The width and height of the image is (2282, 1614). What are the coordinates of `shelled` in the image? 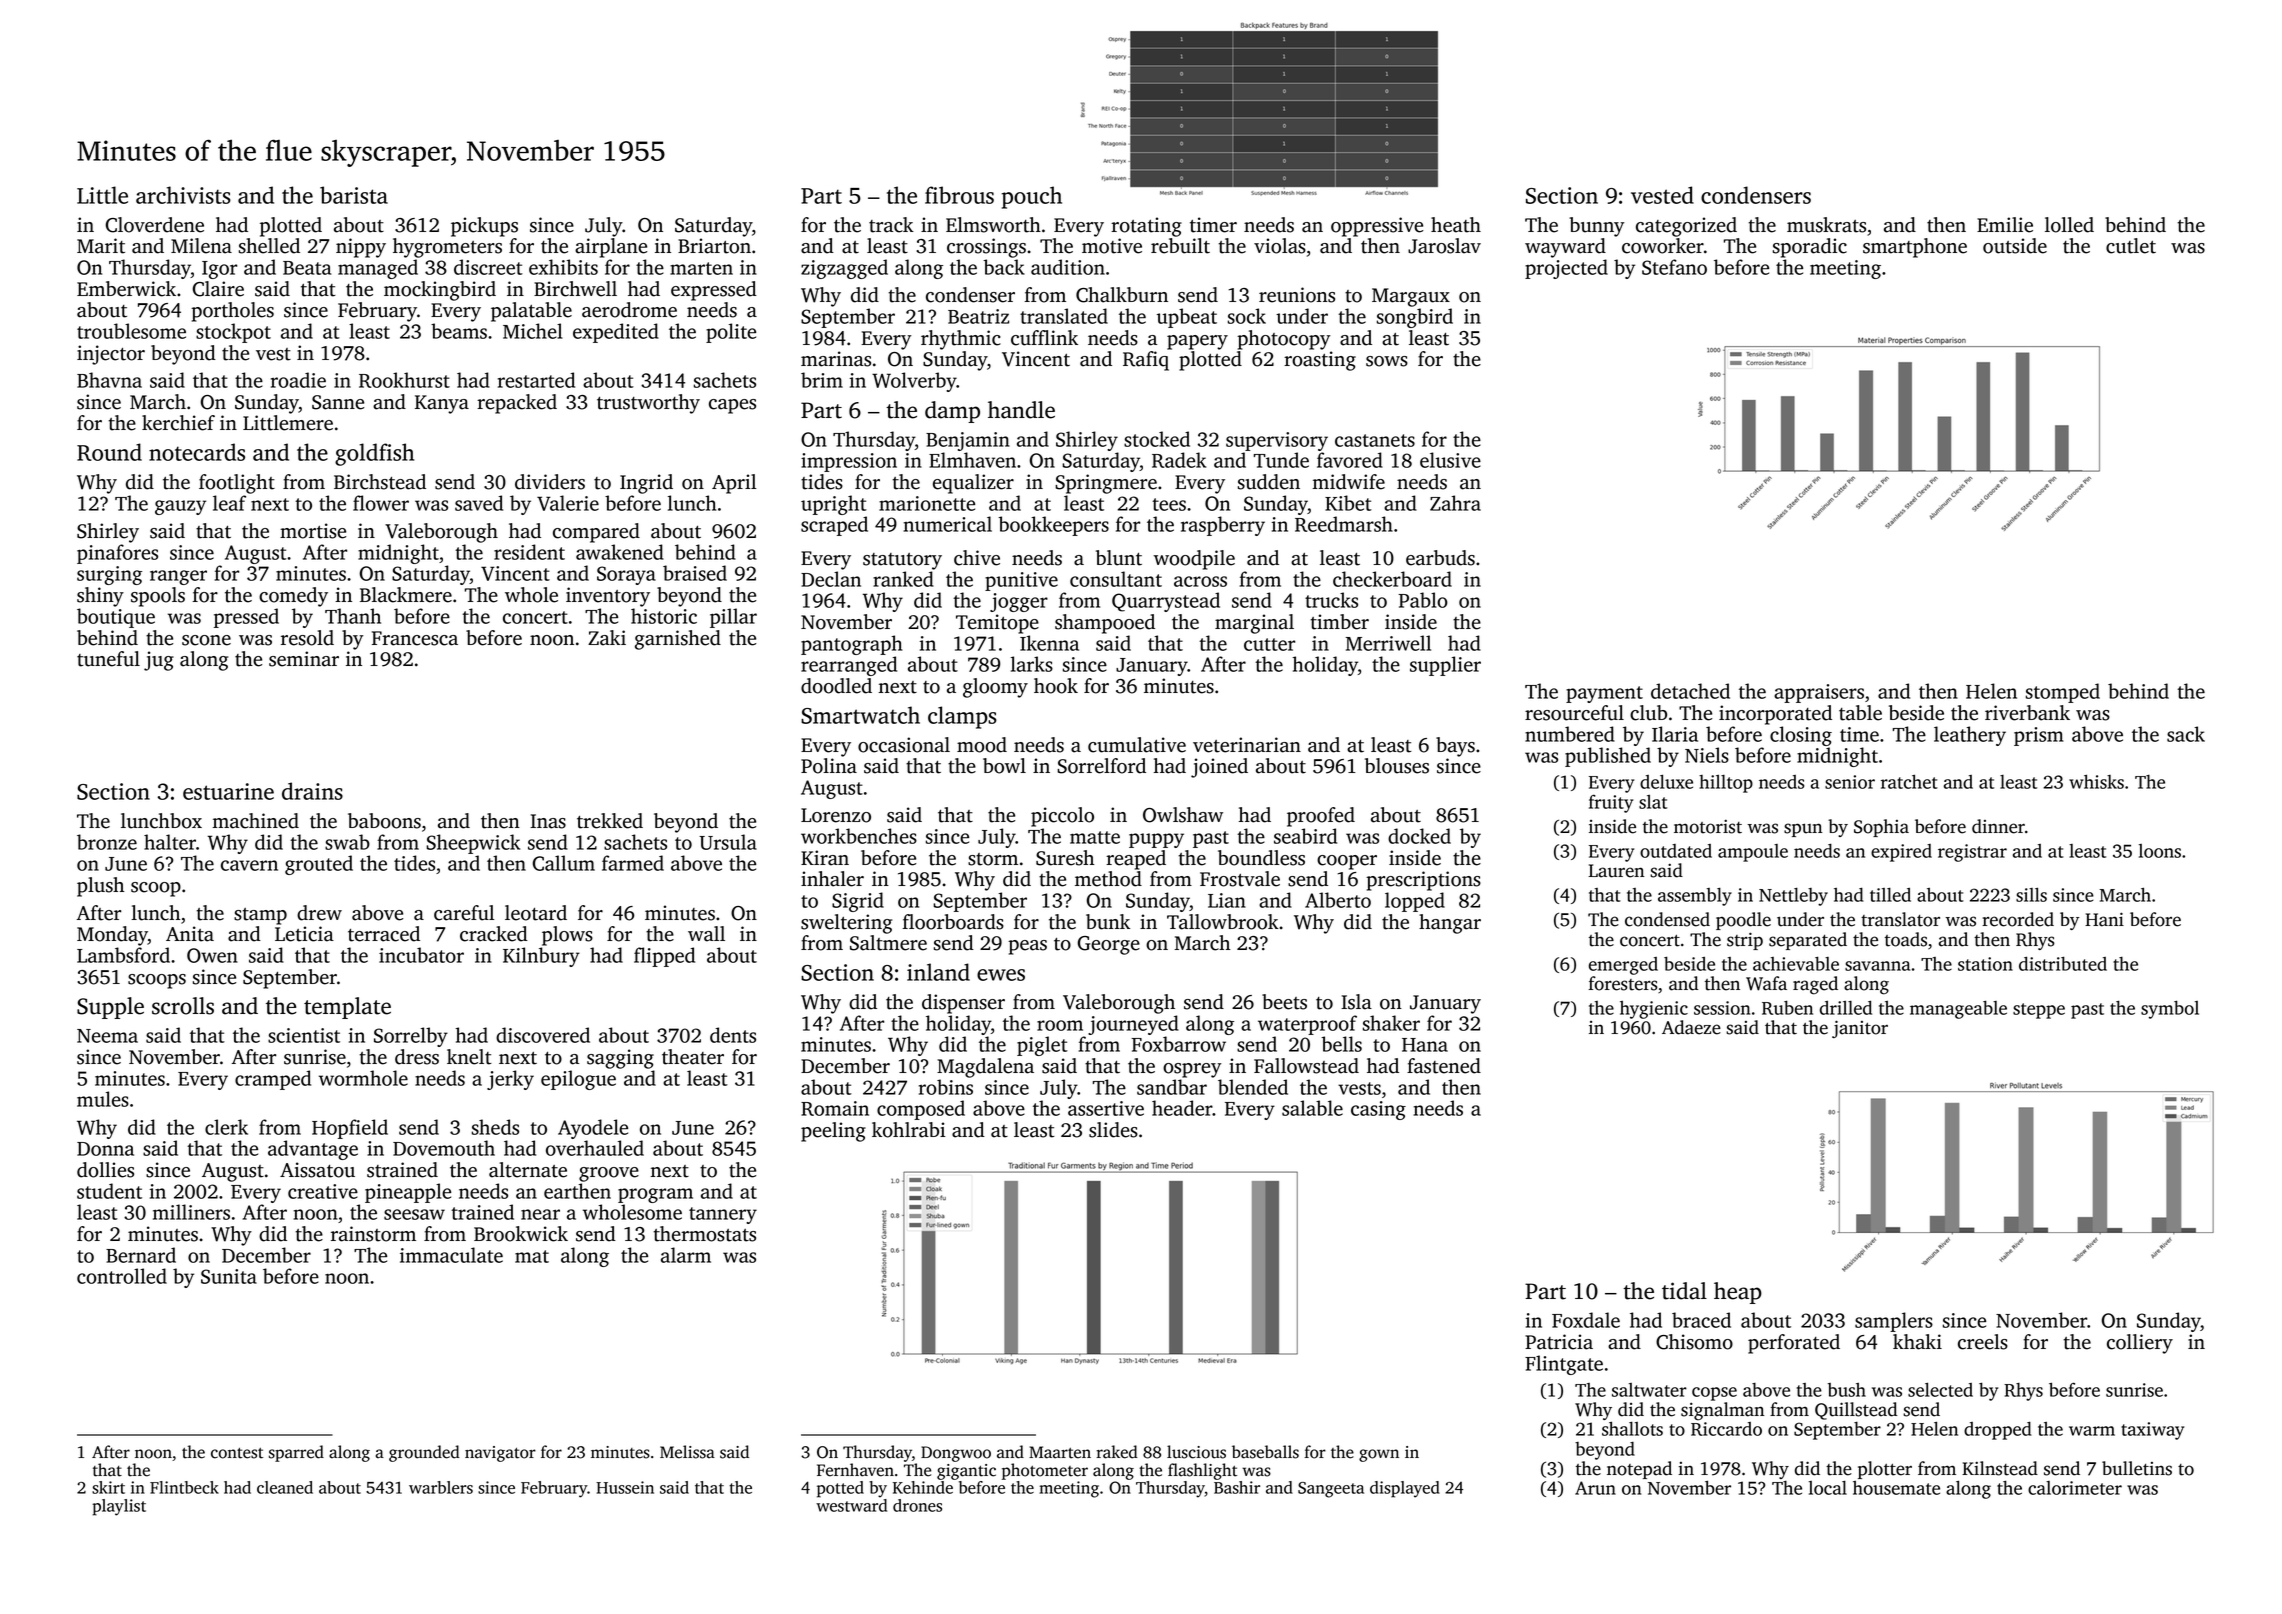 It's located at (269, 246).
